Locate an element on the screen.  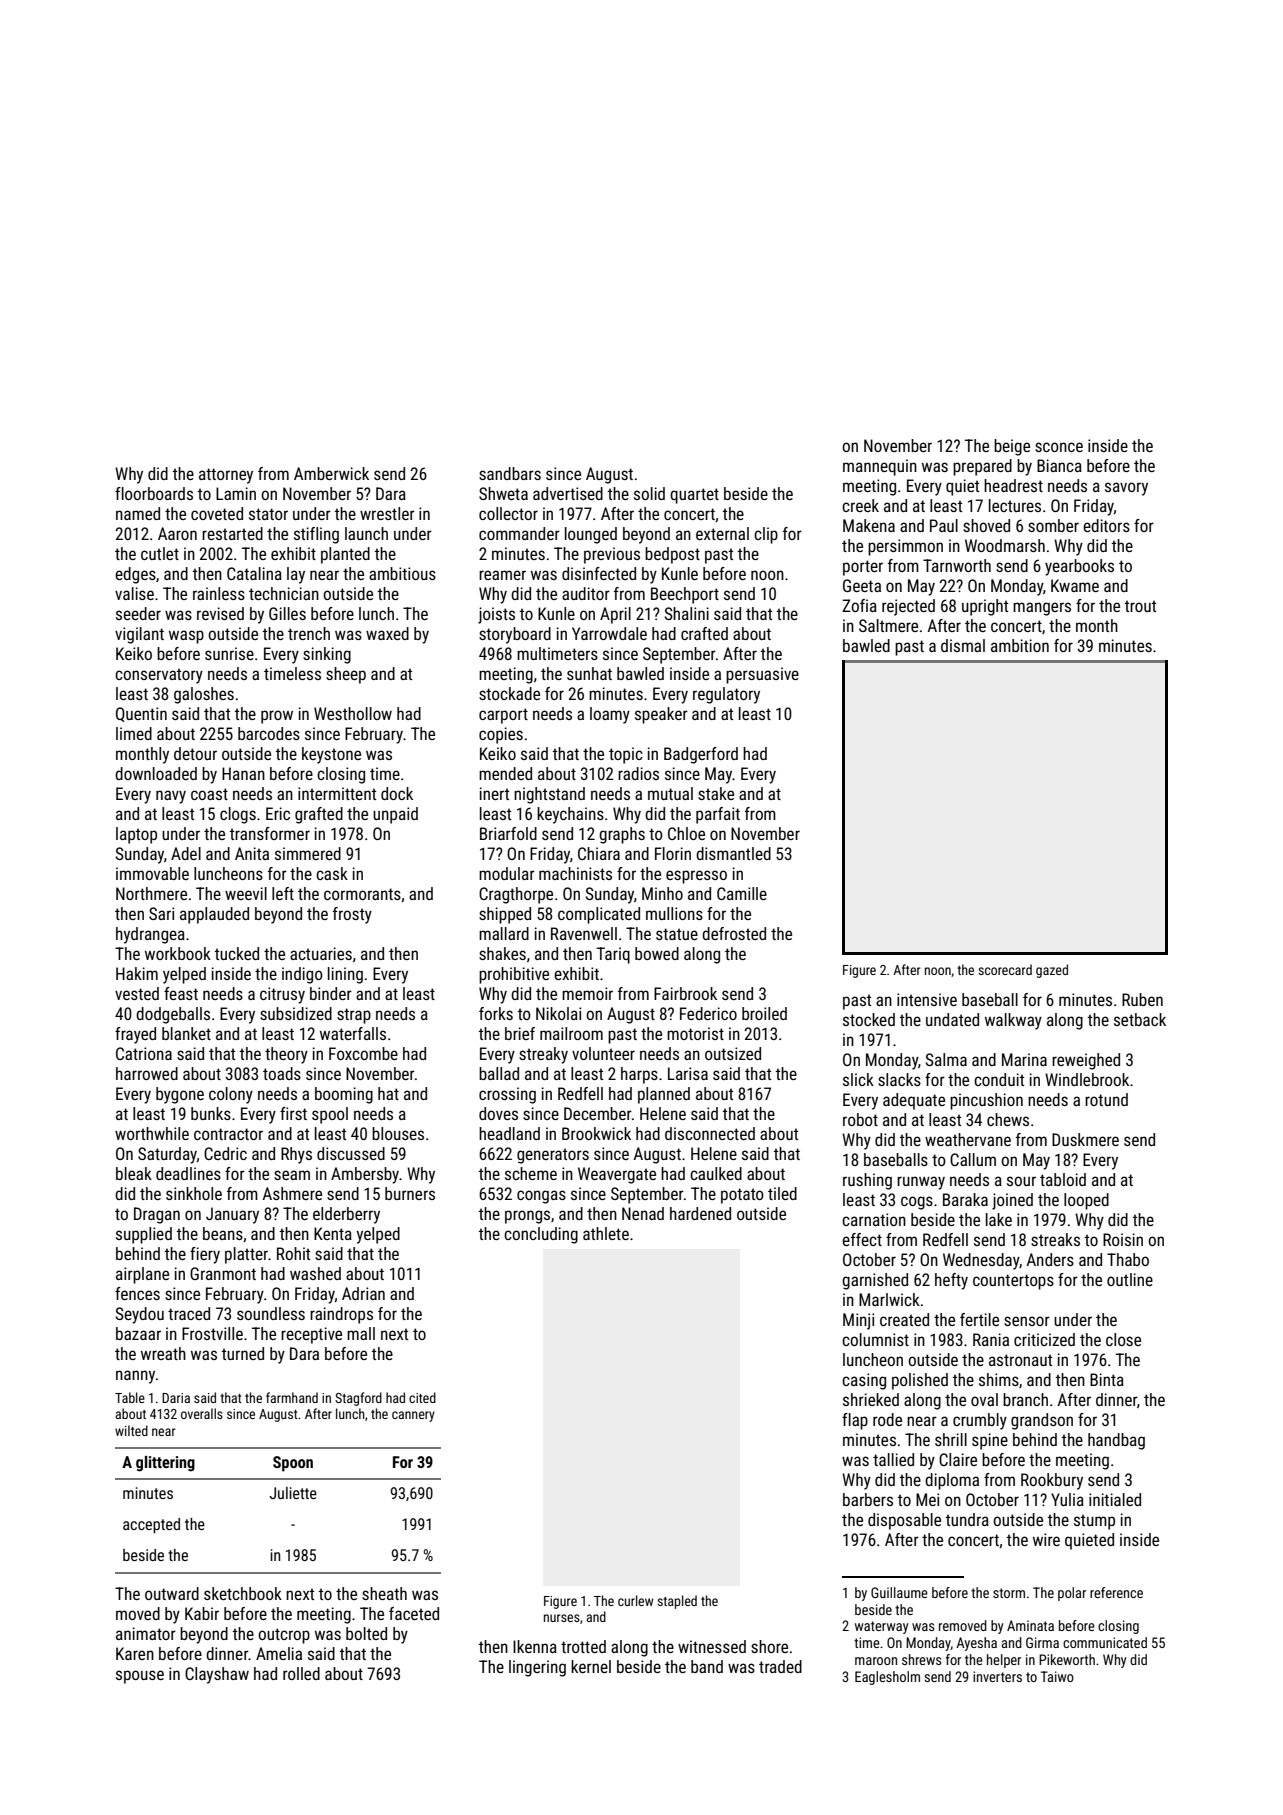
sconce is located at coordinates (1059, 447).
